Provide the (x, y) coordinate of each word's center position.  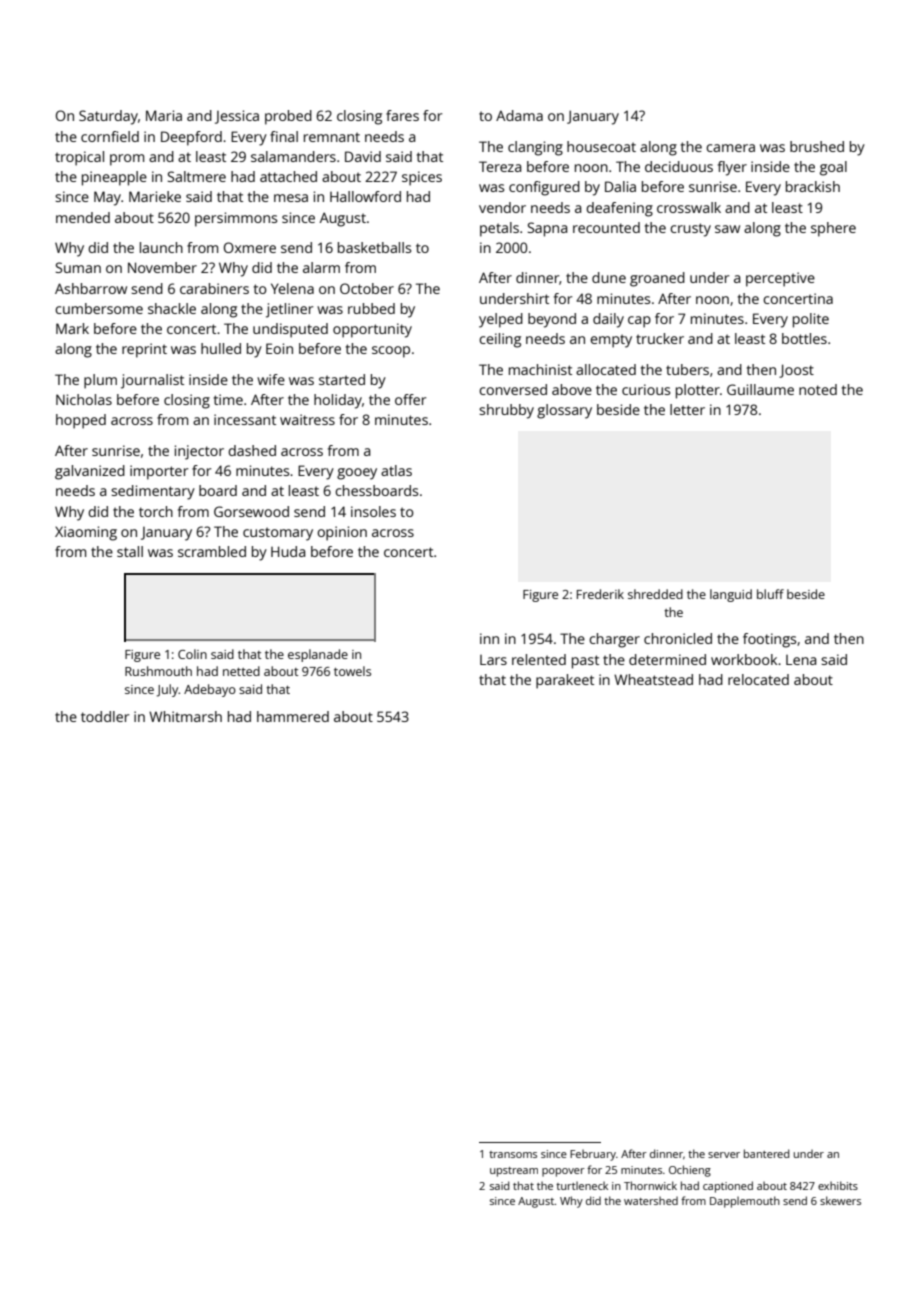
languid (731, 595)
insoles (373, 511)
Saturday (108, 117)
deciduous (679, 166)
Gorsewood (251, 511)
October (367, 288)
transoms (513, 1154)
